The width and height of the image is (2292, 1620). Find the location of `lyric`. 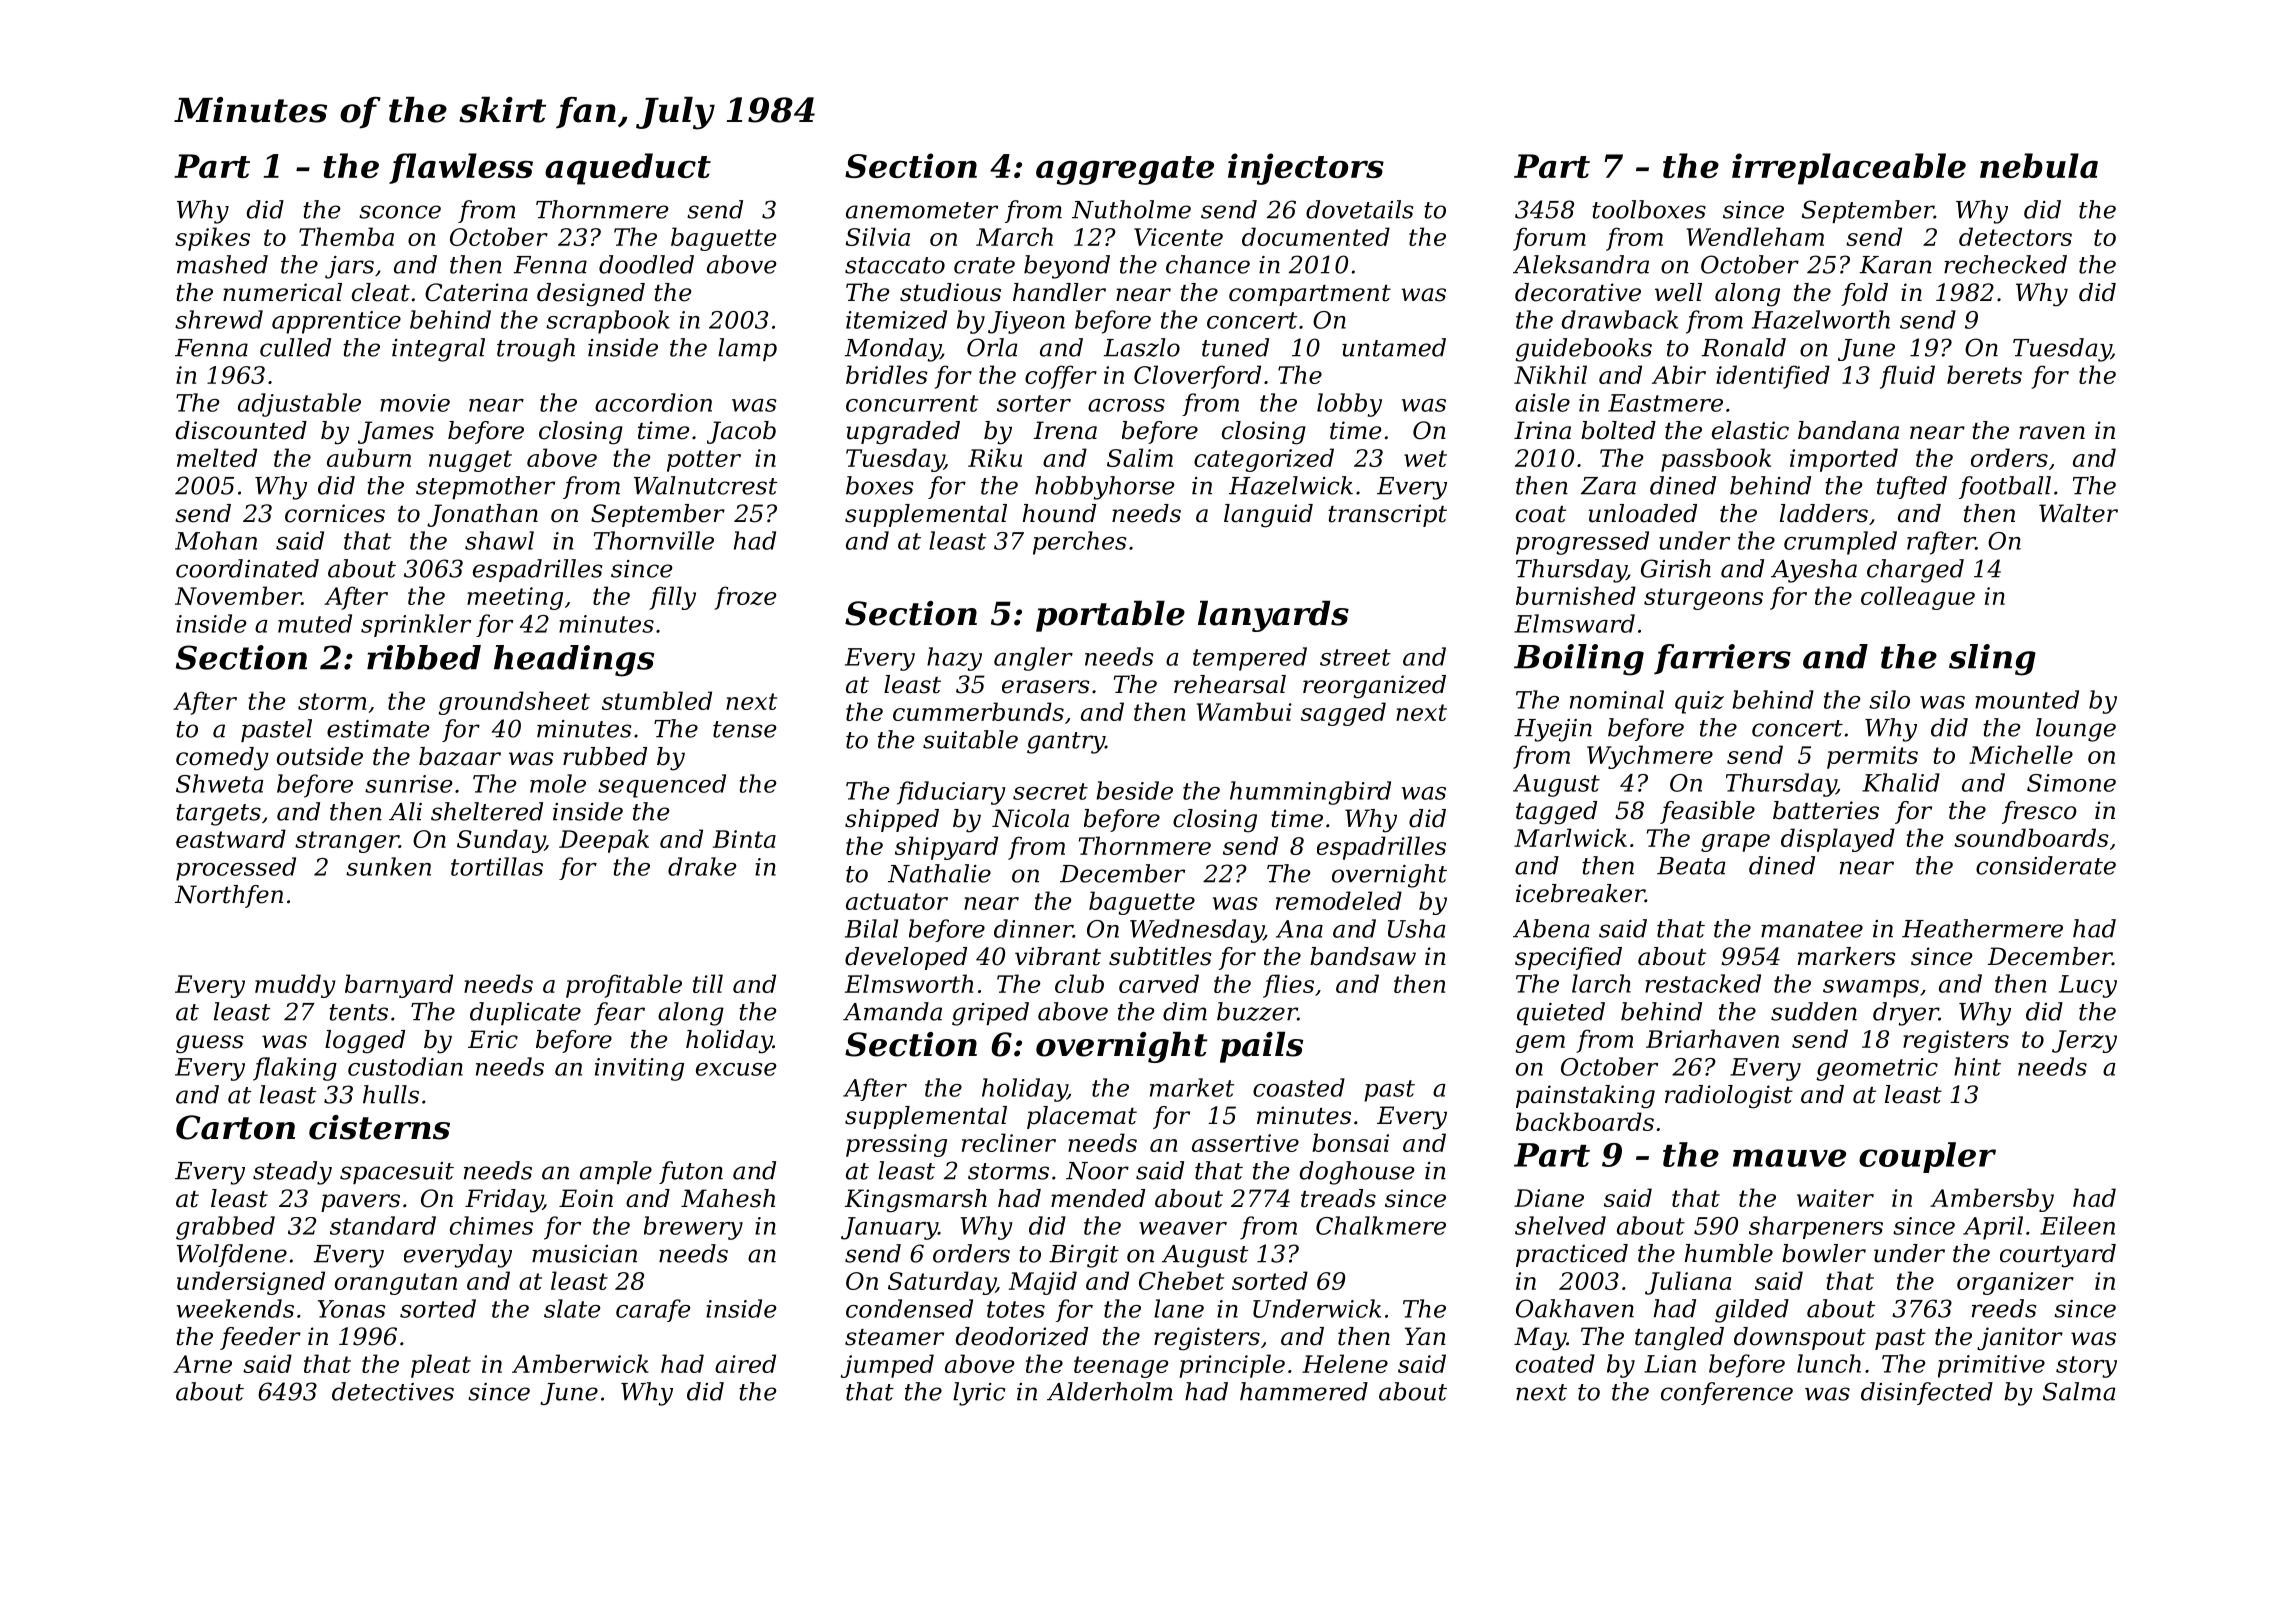

lyric is located at coordinates (979, 1394).
